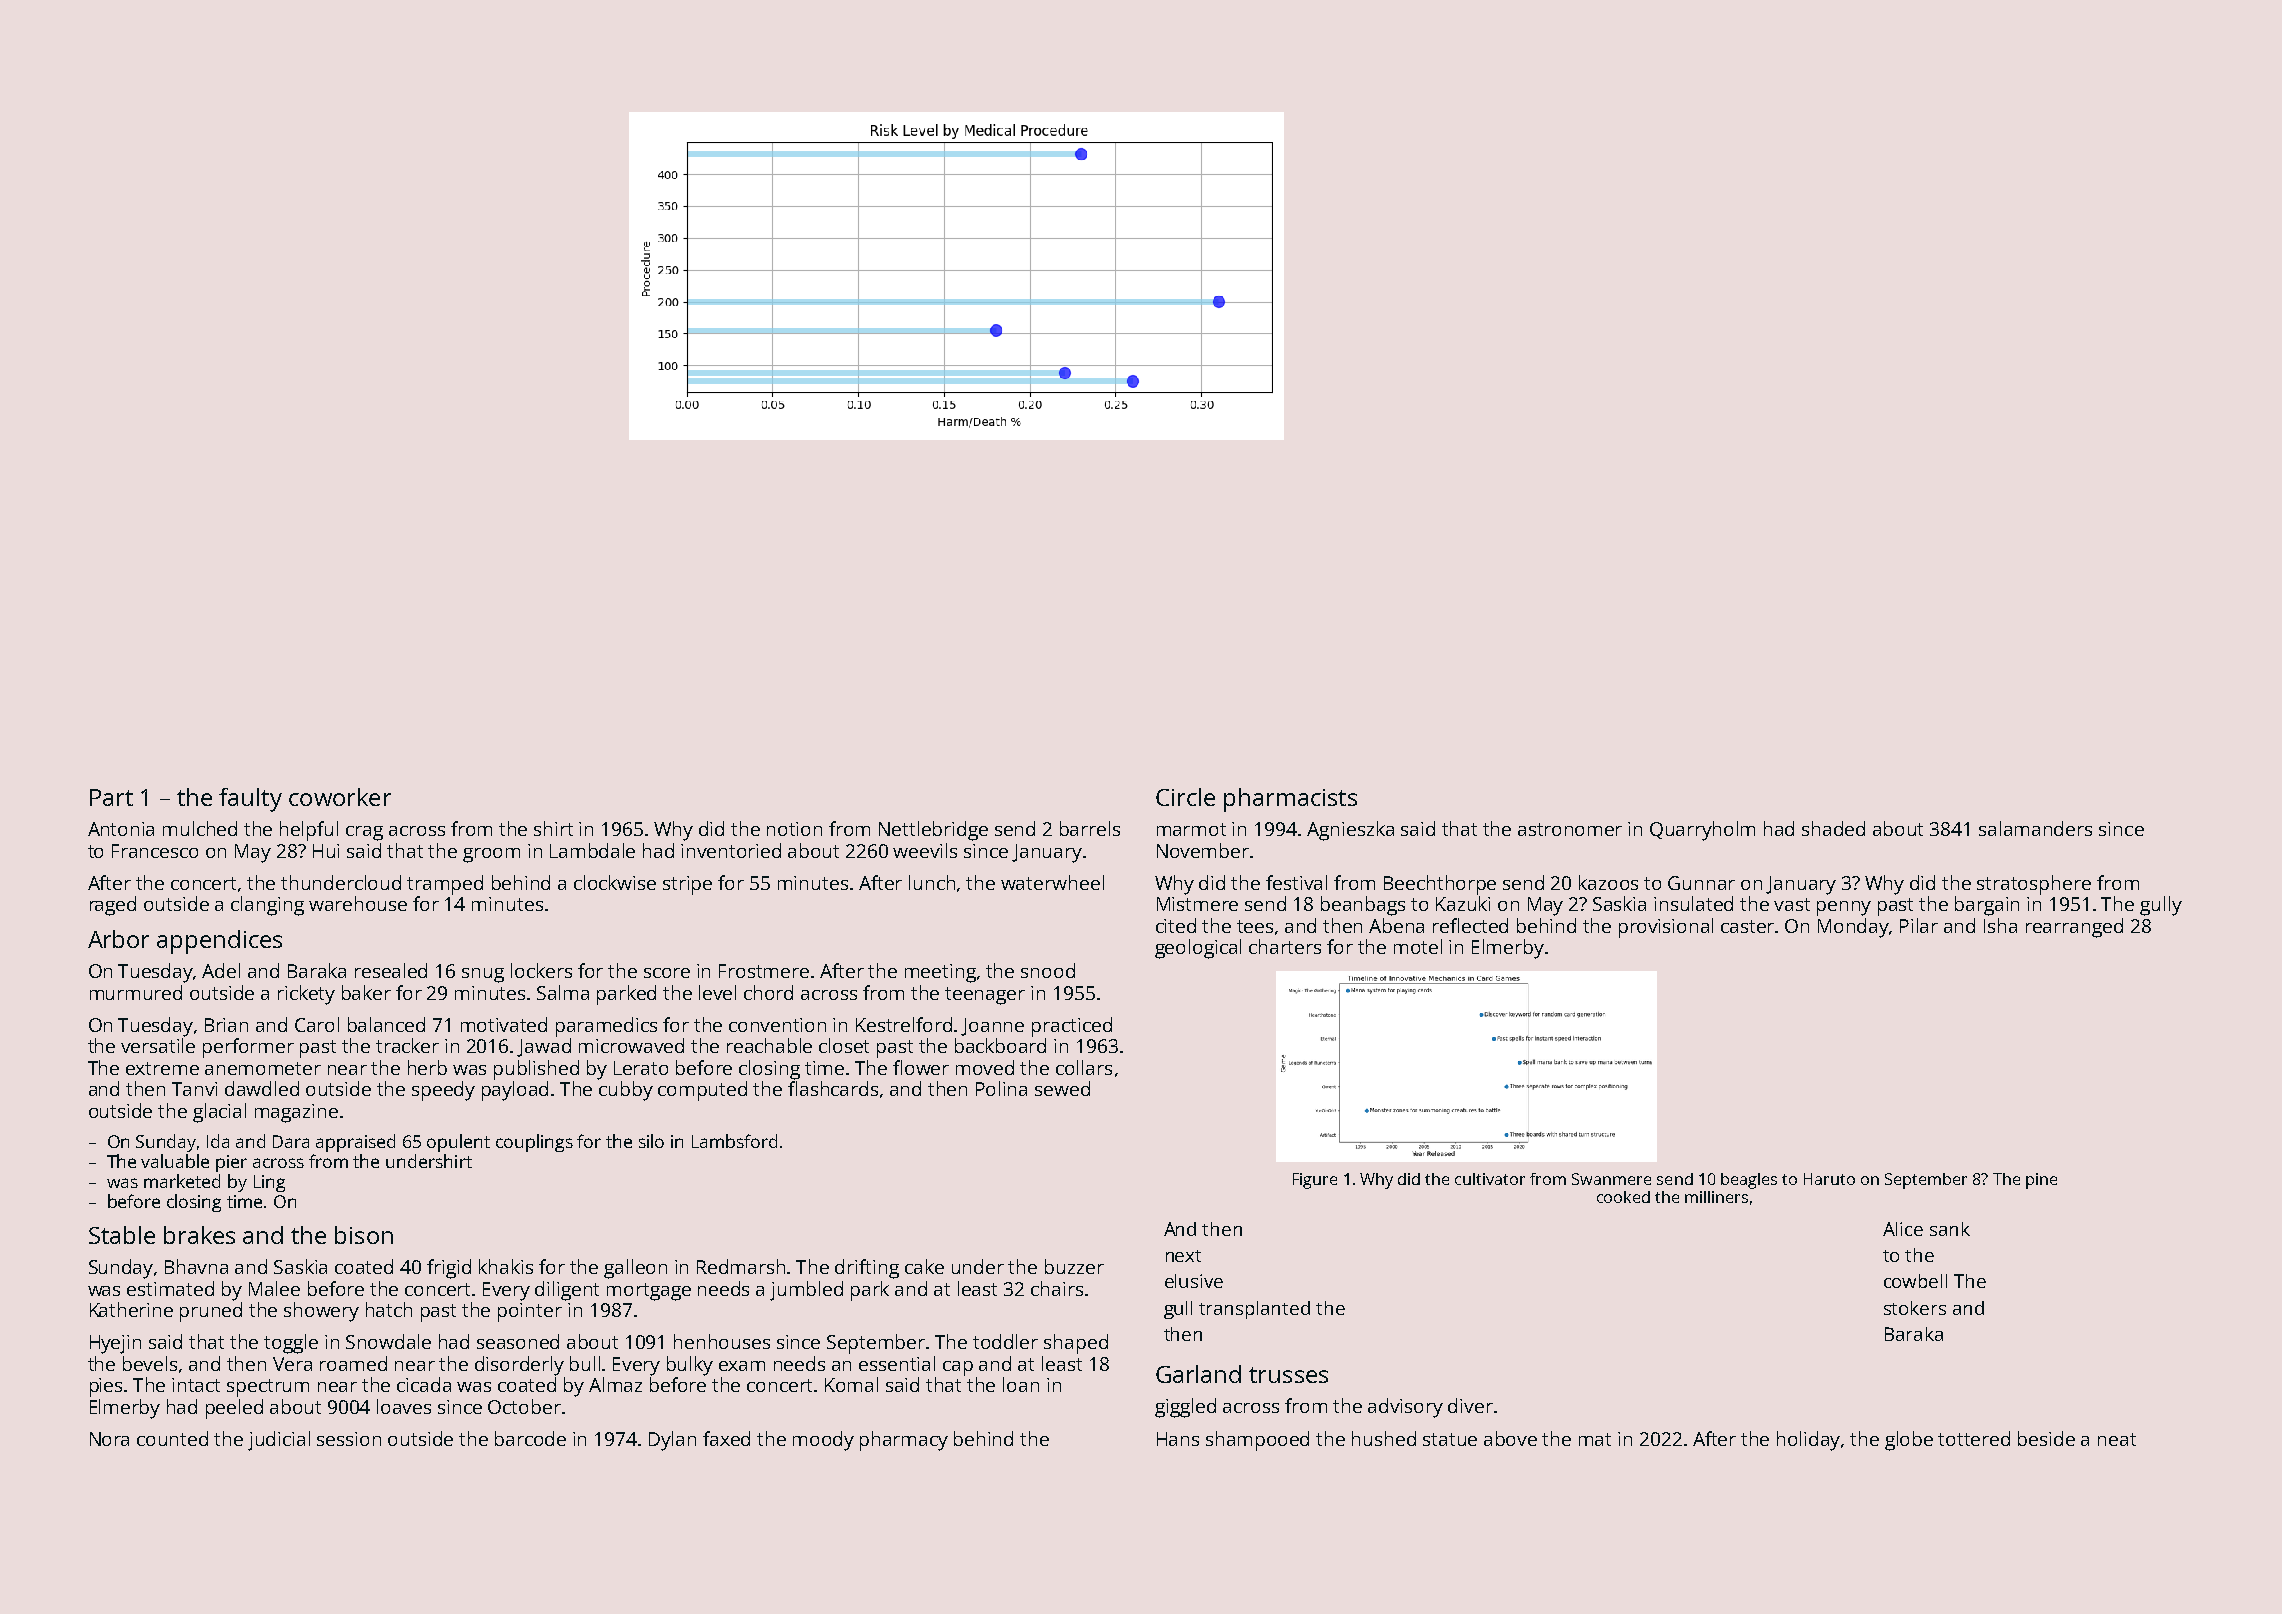 The width and height of the screenshot is (2282, 1614). Describe the element at coordinates (1185, 797) in the screenshot. I see `Circle` at that location.
